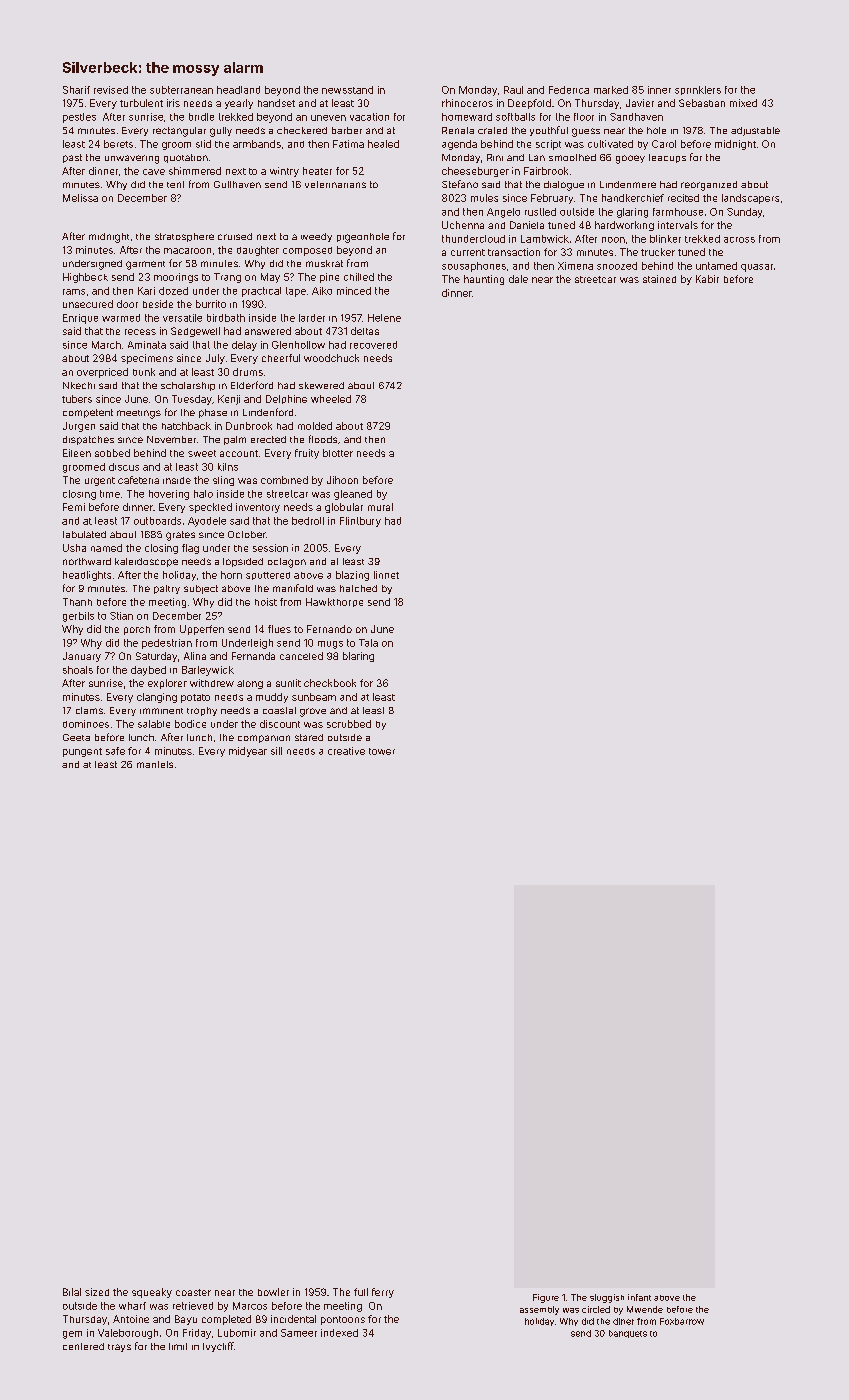  Describe the element at coordinates (386, 575) in the document. I see `linnet` at that location.
